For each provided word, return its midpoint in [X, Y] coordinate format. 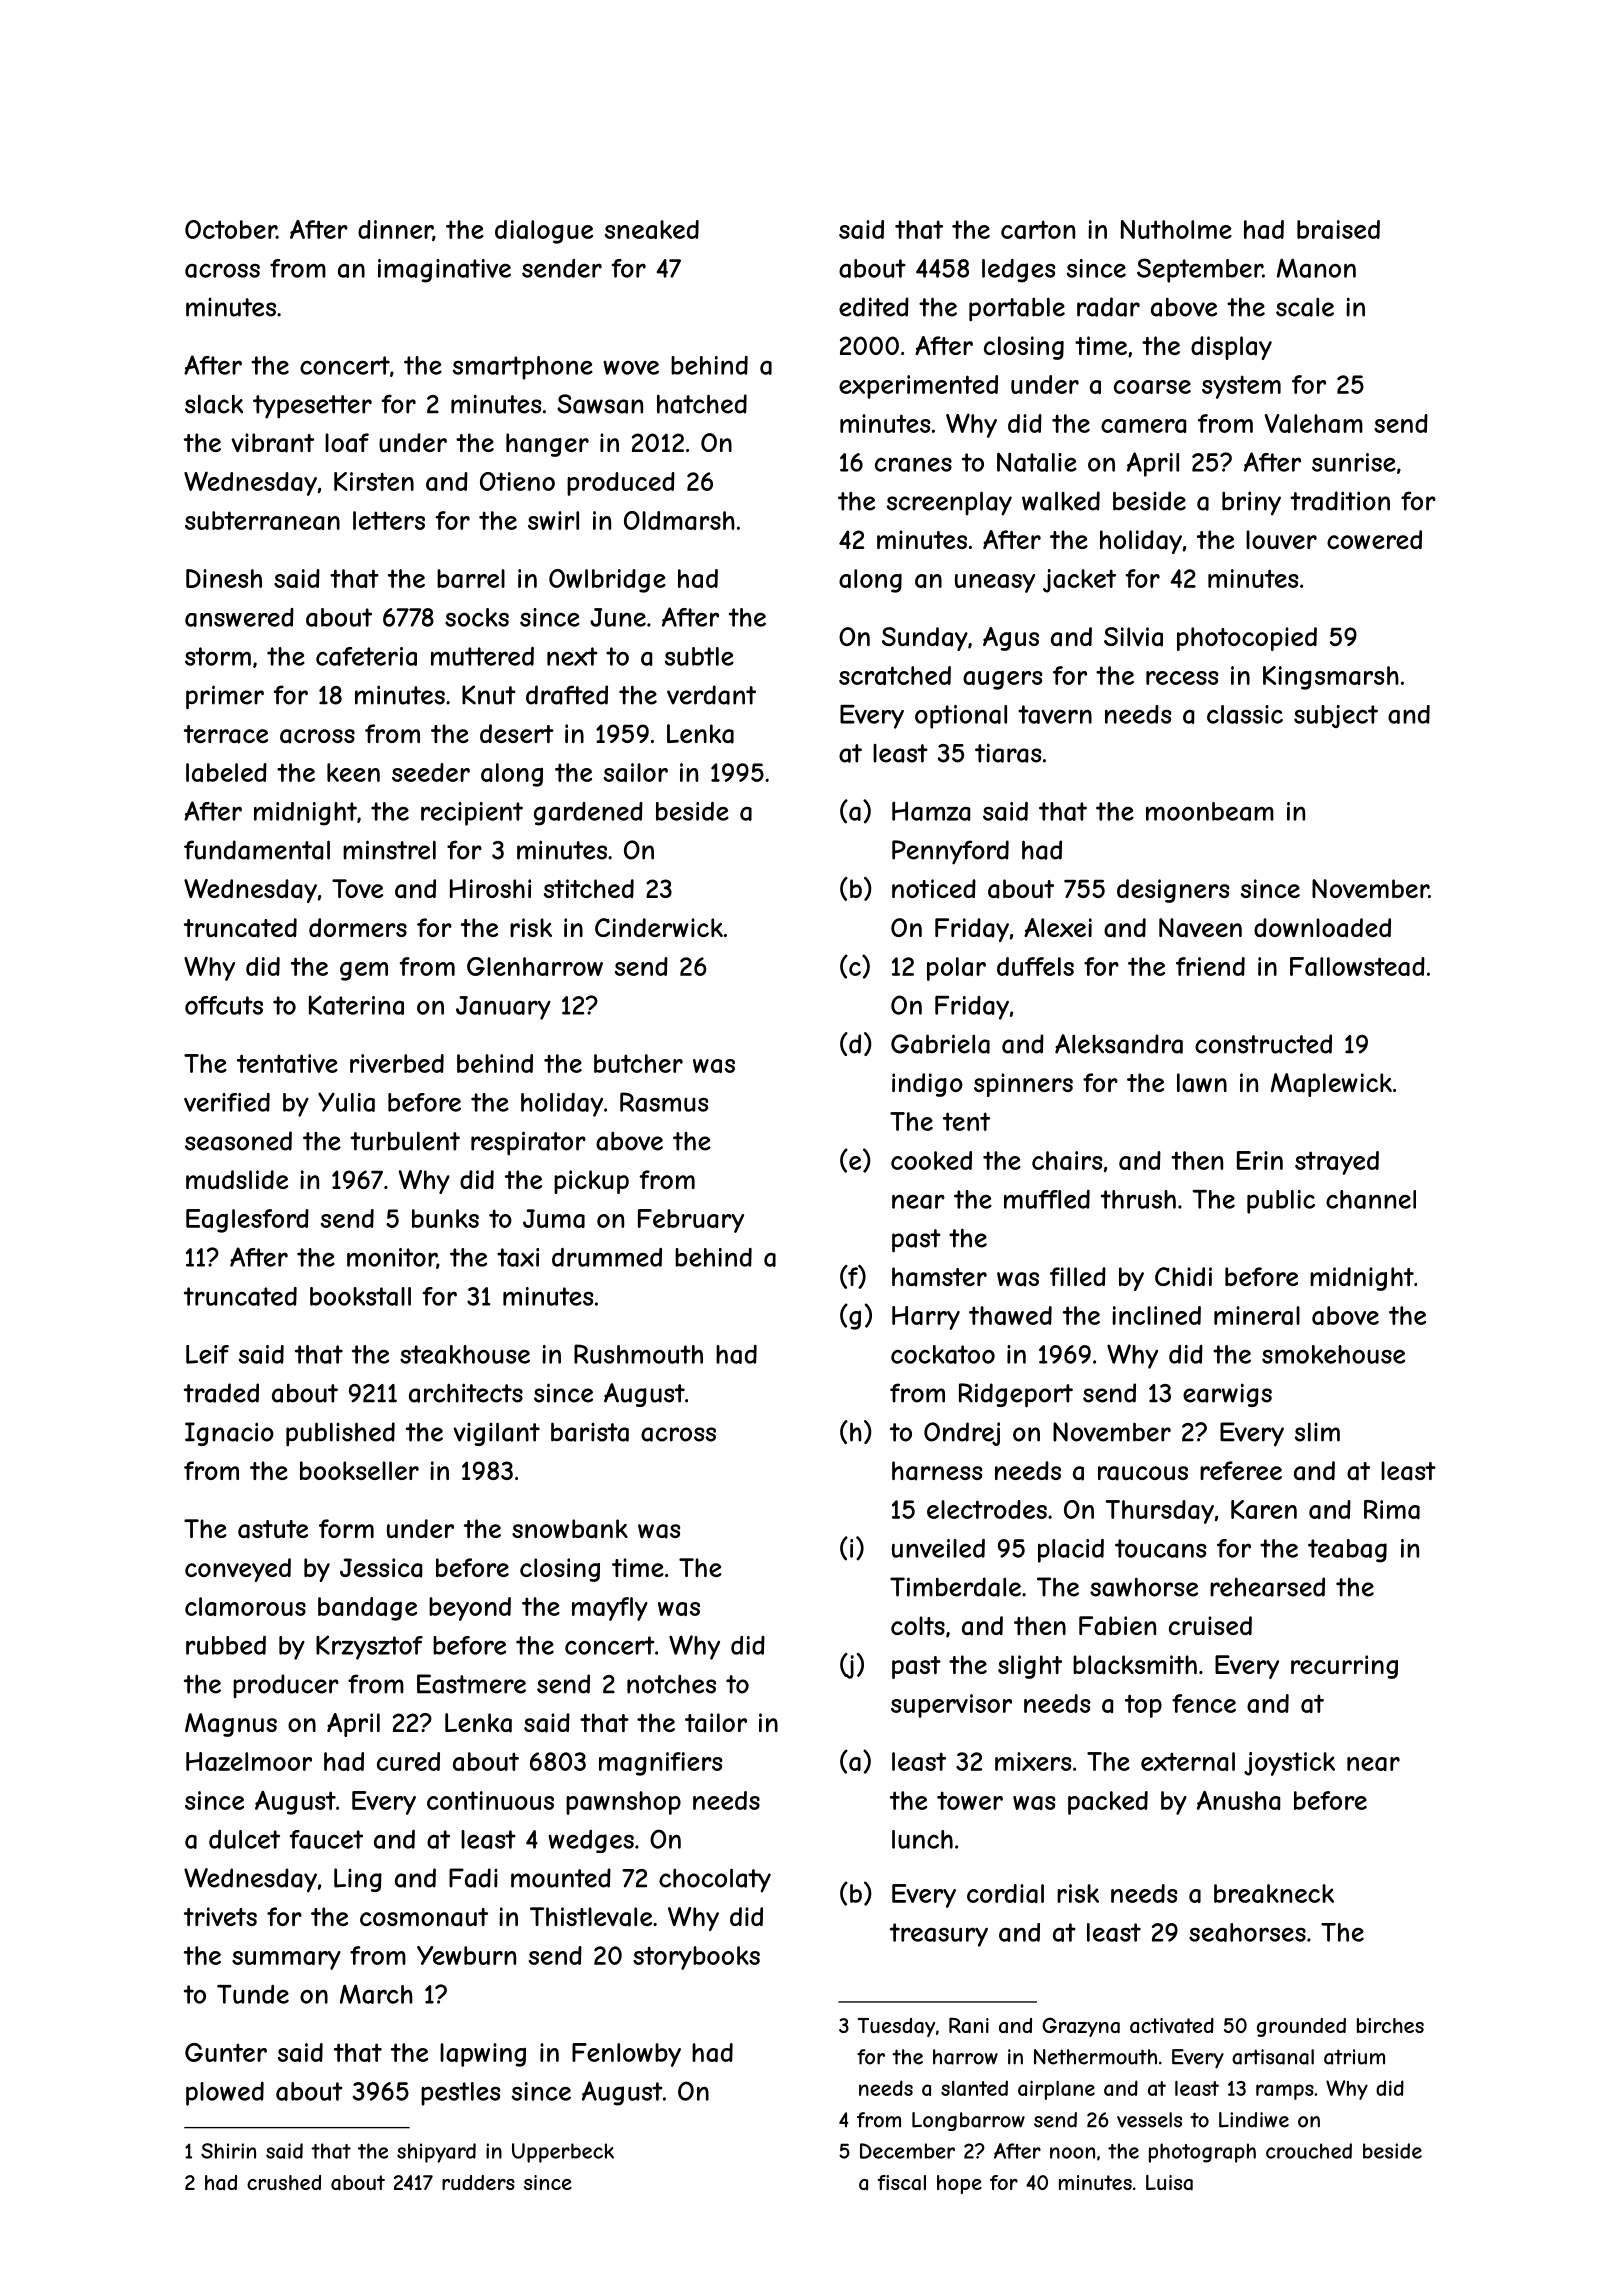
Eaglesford [247, 1221]
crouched [1309, 2151]
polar [956, 969]
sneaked [652, 229]
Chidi [1183, 1276]
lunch [922, 1839]
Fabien [1117, 1626]
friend [1210, 966]
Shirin [228, 2151]
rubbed [226, 1645]
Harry [926, 1318]
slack [214, 404]
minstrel [389, 850]
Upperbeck [563, 2153]
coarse [1152, 387]
